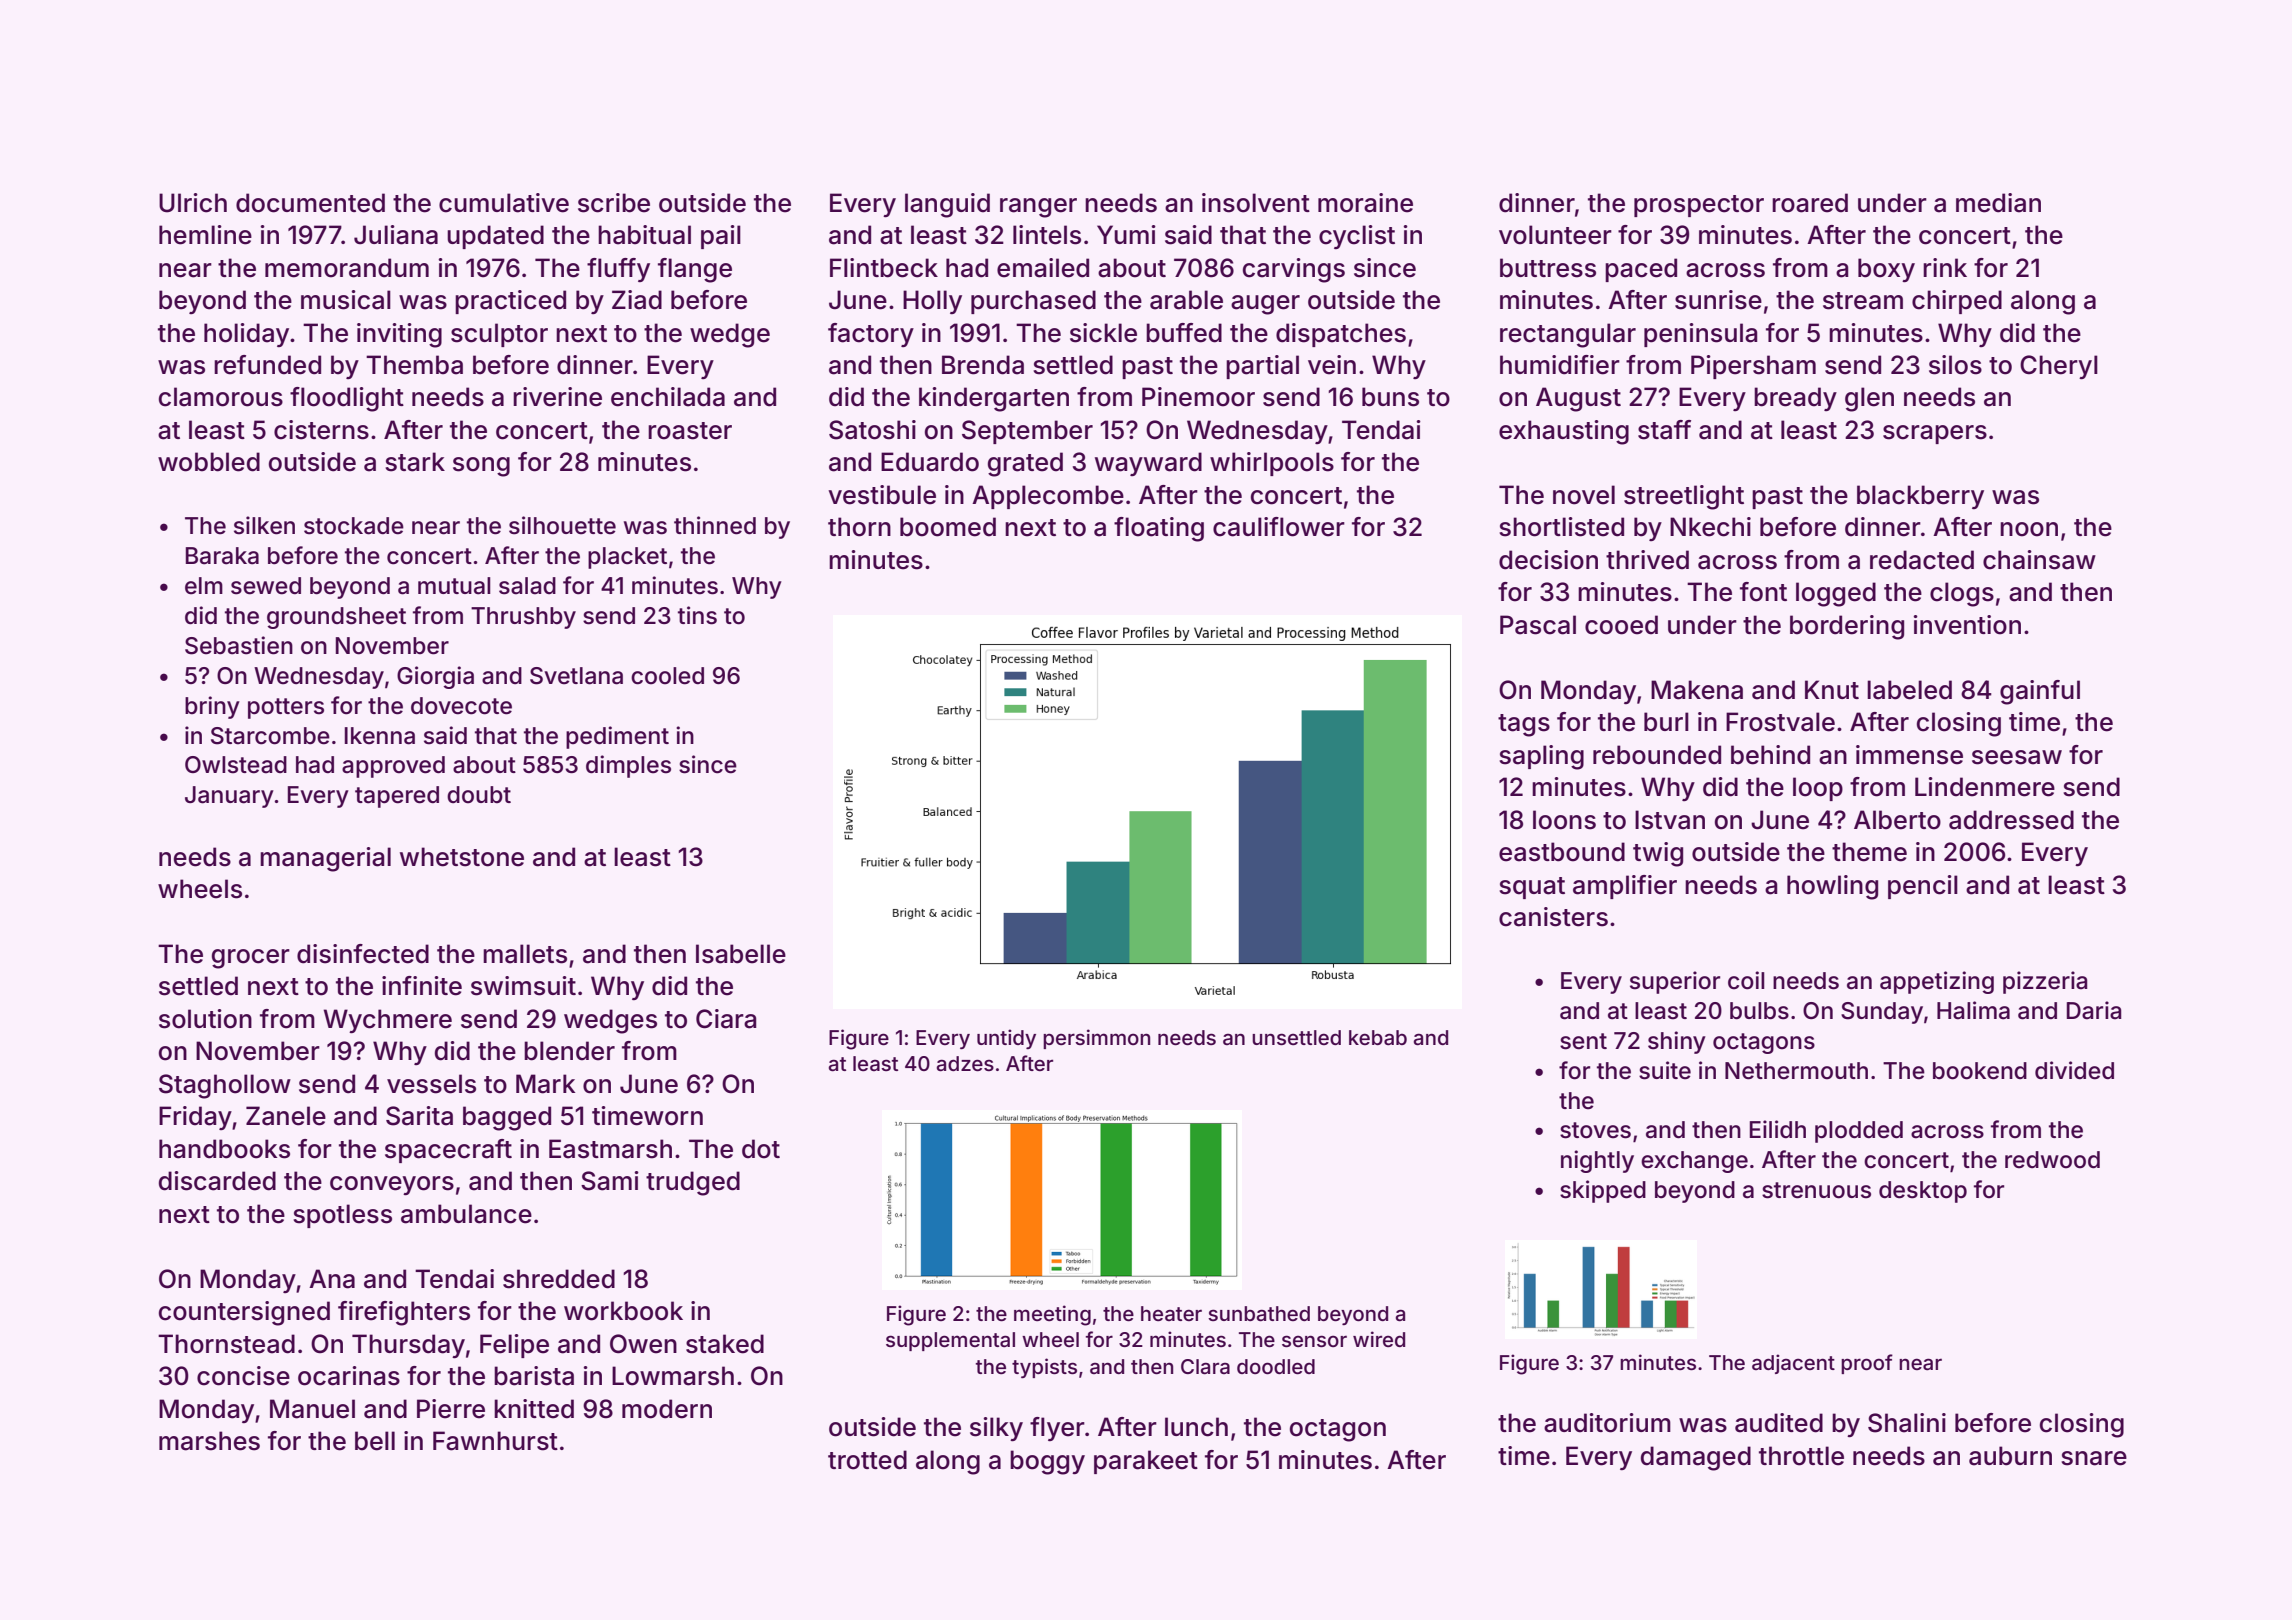  What do you see at coordinates (1863, 301) in the page?
I see `stream` at bounding box center [1863, 301].
